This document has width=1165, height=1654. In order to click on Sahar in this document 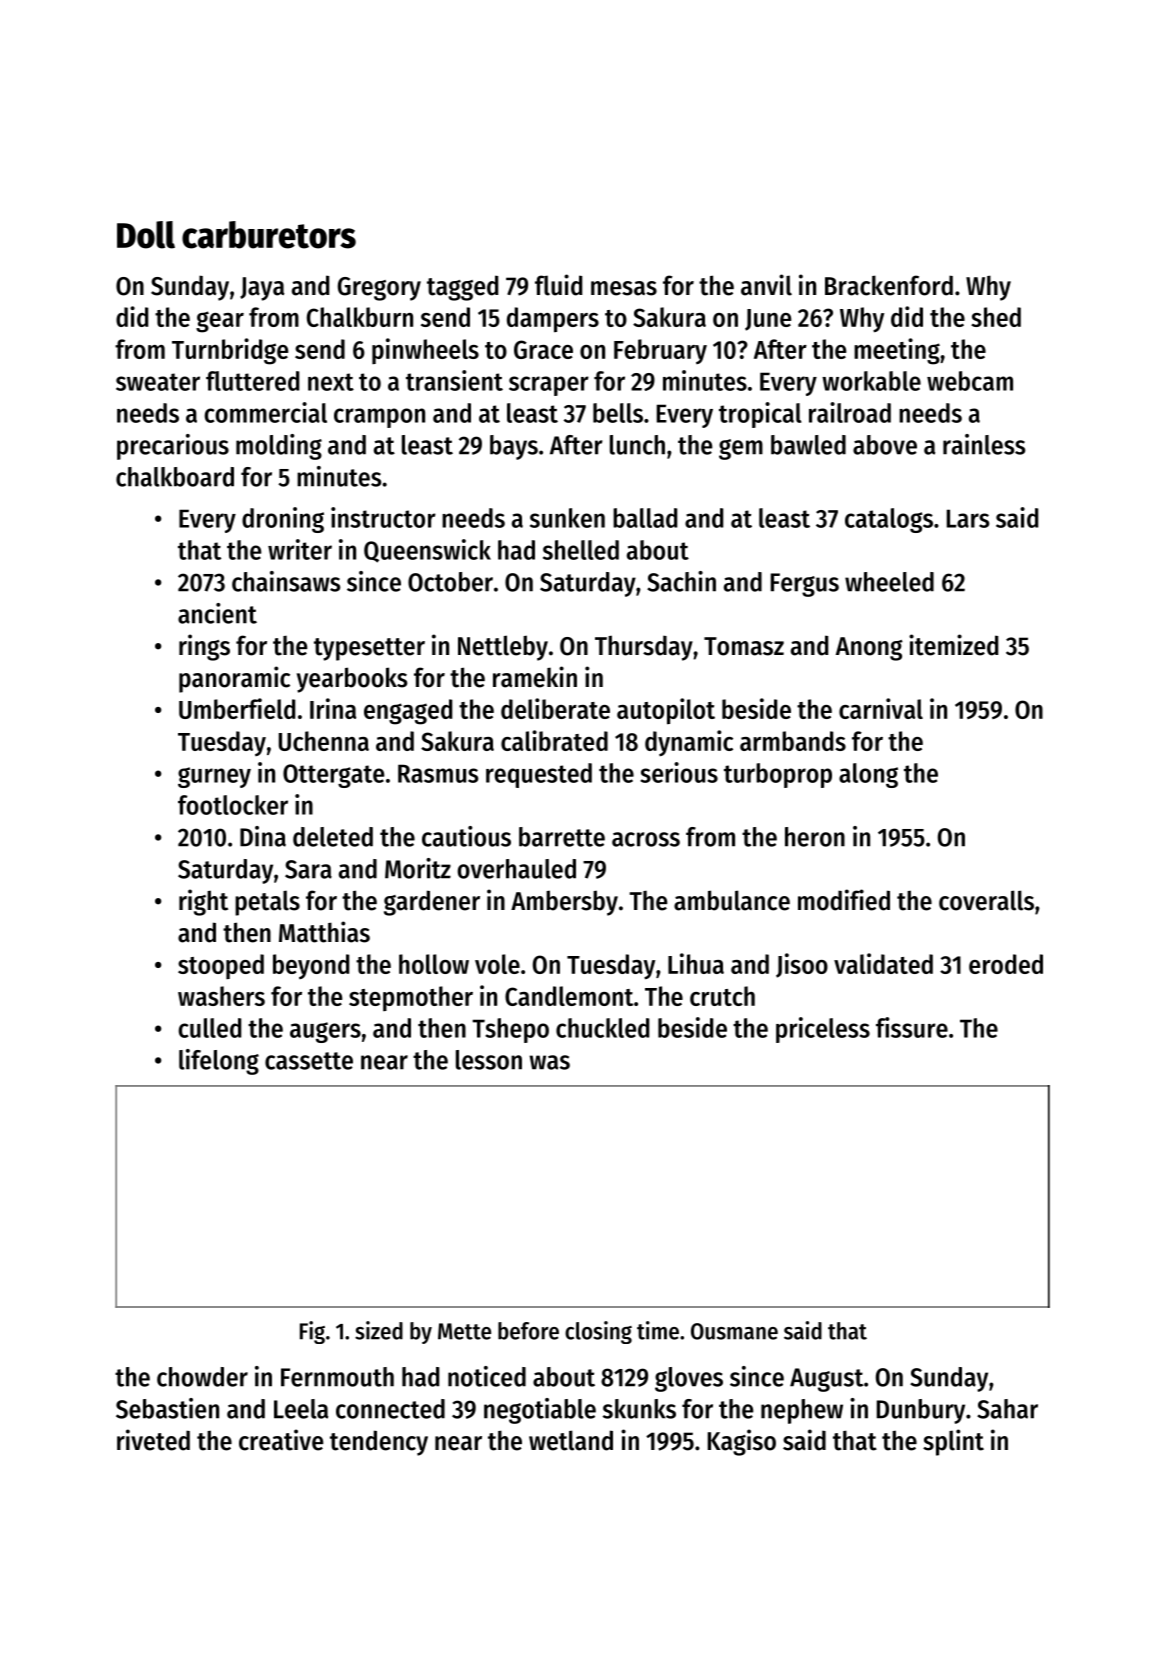, I will do `click(1007, 1409)`.
